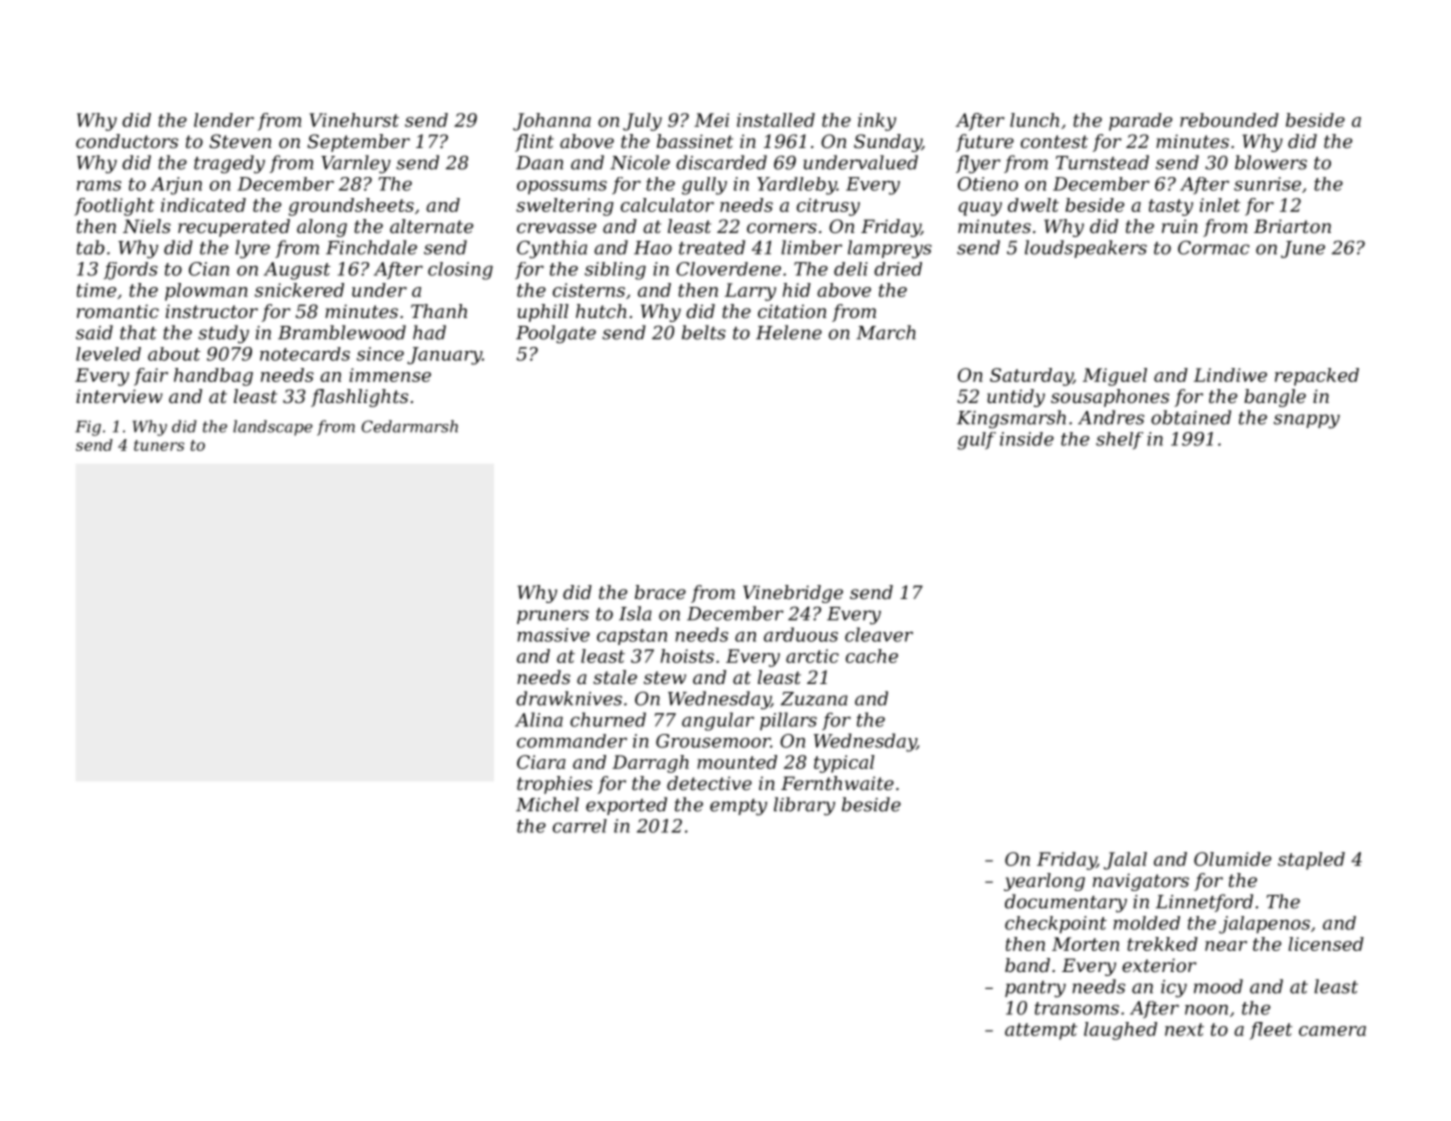  Describe the element at coordinates (224, 120) in the screenshot. I see `lender` at that location.
